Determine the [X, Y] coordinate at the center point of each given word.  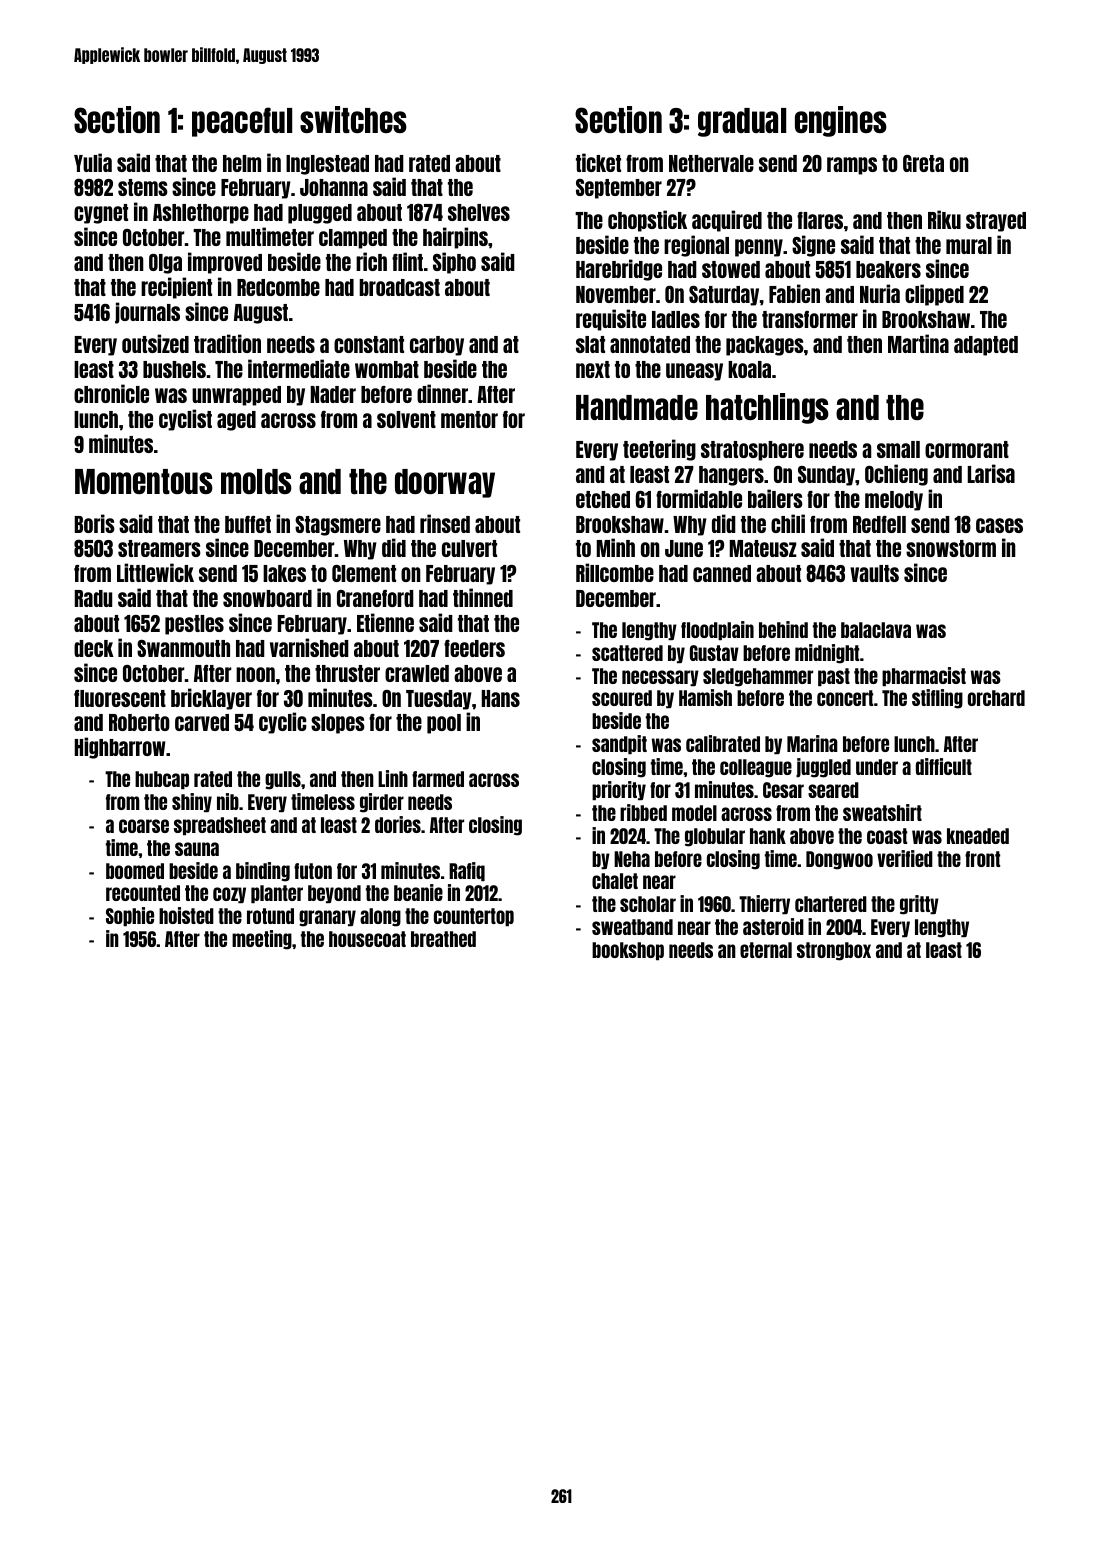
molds [256, 481]
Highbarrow [120, 748]
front [982, 859]
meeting [262, 940]
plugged [320, 214]
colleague [756, 768]
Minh [616, 547]
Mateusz [763, 548]
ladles [676, 319]
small [898, 449]
